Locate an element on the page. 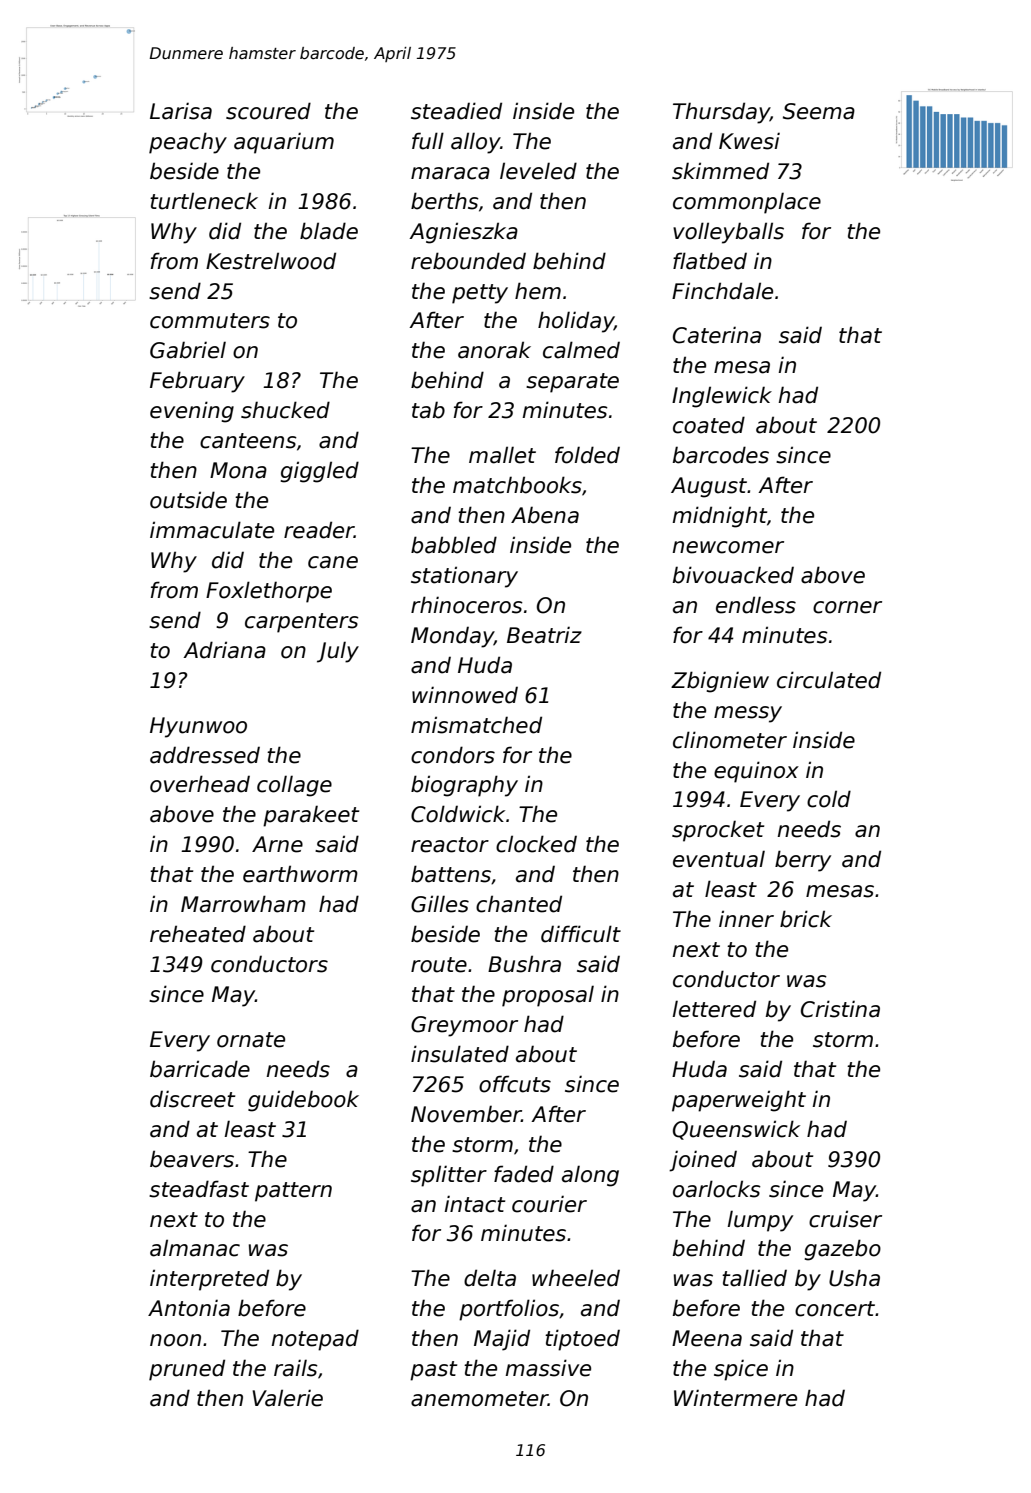 This image has height=1493, width=1031. Larisa is located at coordinates (181, 111).
